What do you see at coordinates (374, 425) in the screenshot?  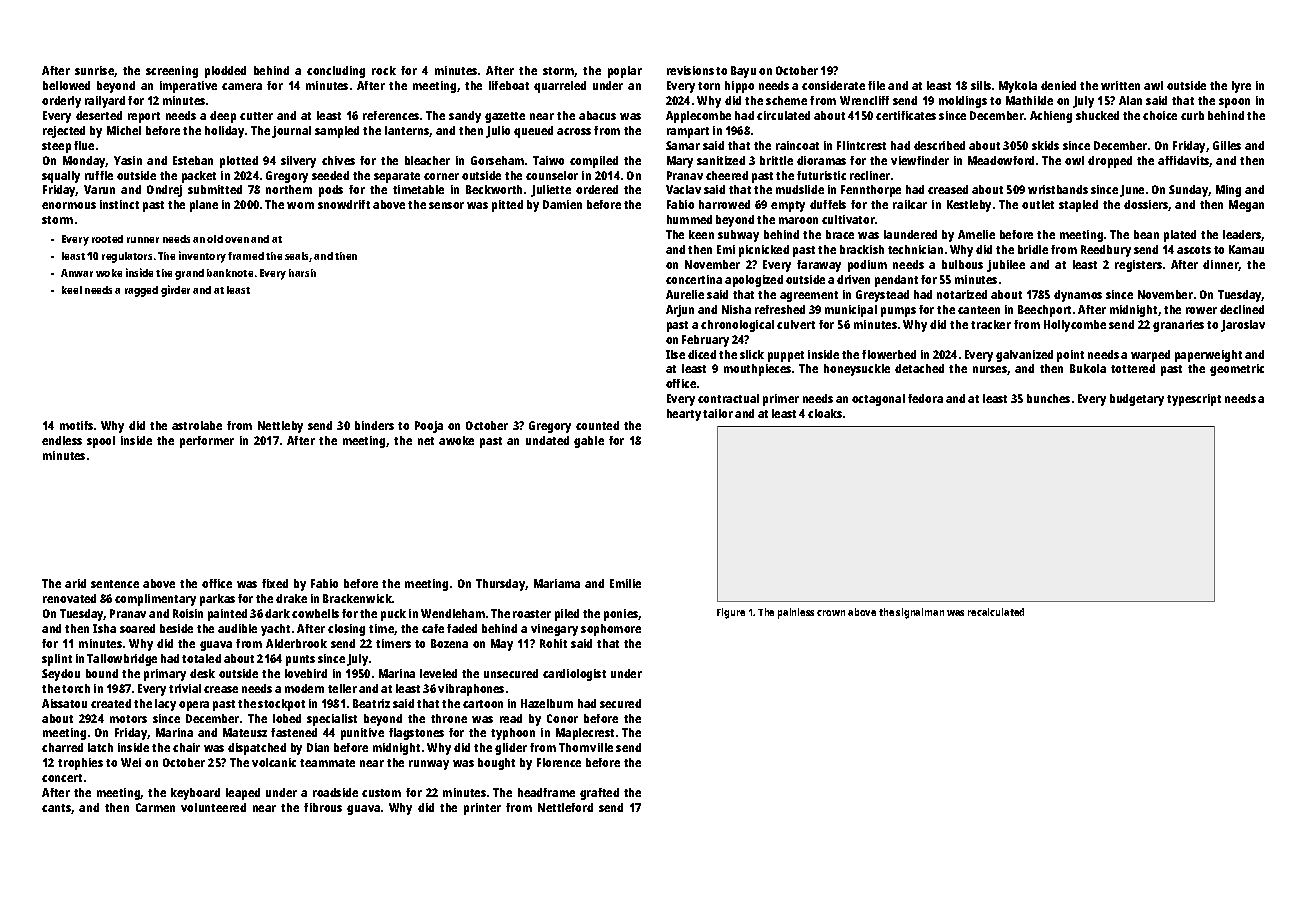 I see `binders` at bounding box center [374, 425].
